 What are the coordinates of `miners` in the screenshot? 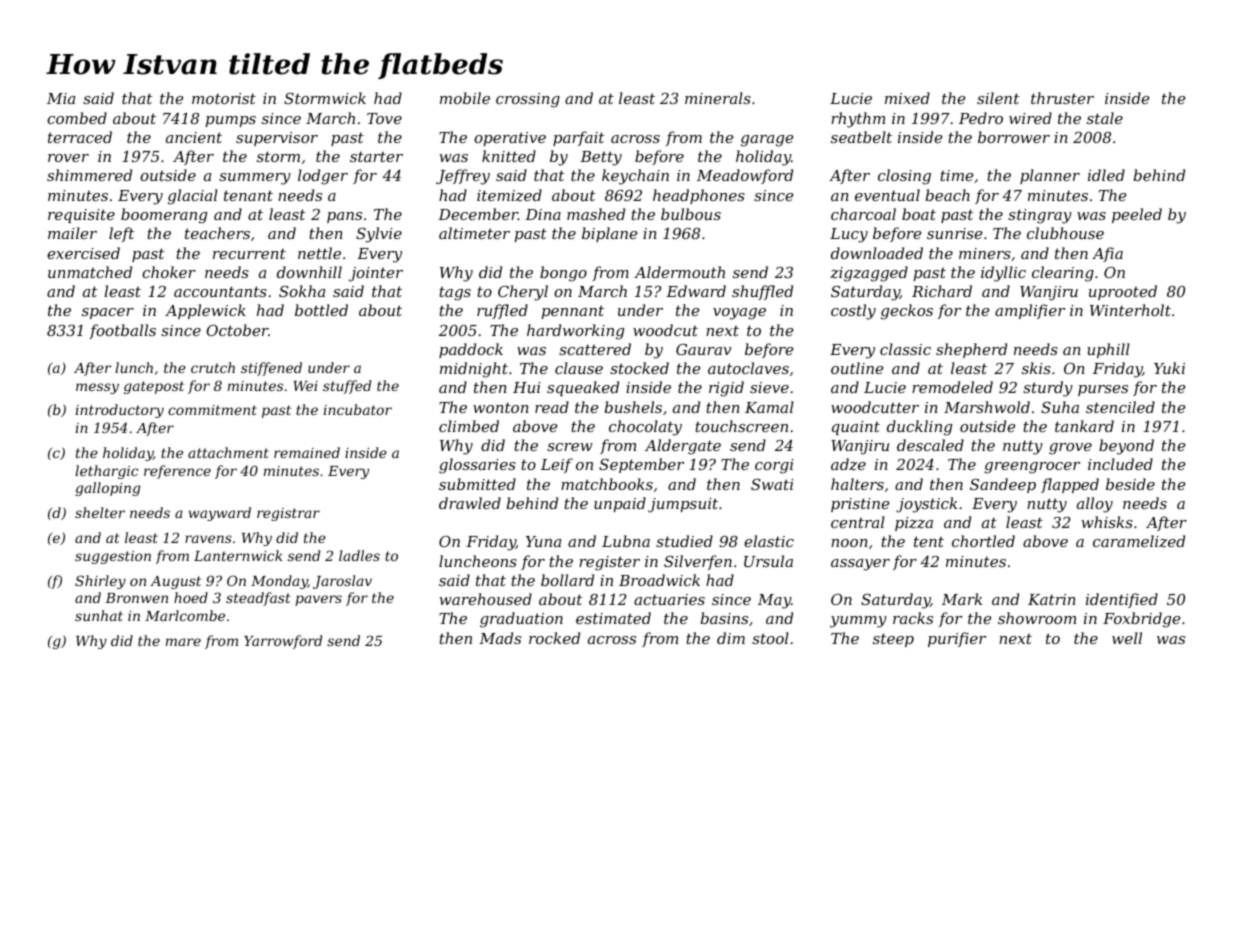 It's located at (985, 253).
